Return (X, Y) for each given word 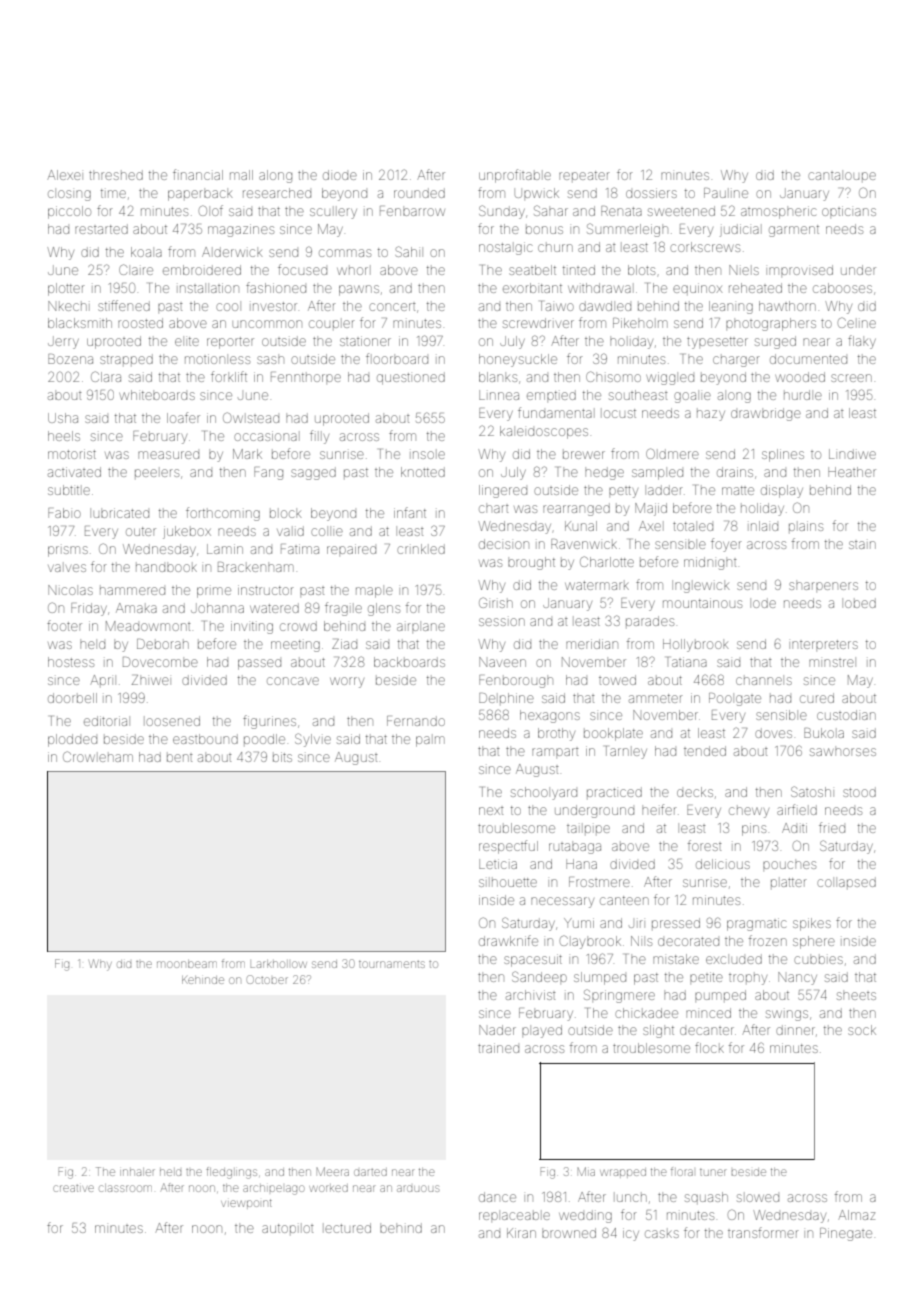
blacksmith (80, 323)
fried (832, 827)
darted (370, 1172)
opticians (849, 211)
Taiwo (557, 306)
